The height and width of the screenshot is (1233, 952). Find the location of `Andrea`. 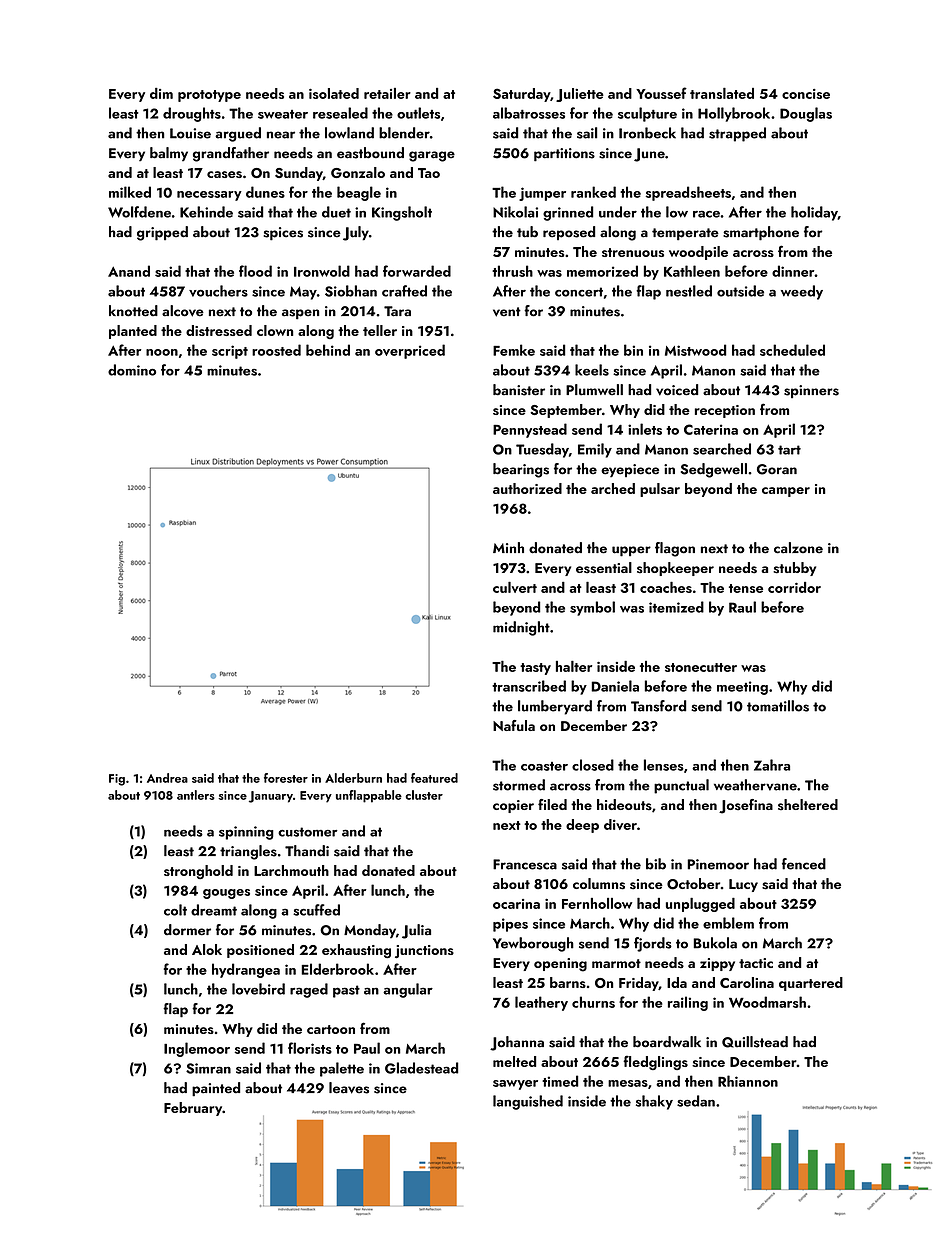

Andrea is located at coordinates (167, 778).
